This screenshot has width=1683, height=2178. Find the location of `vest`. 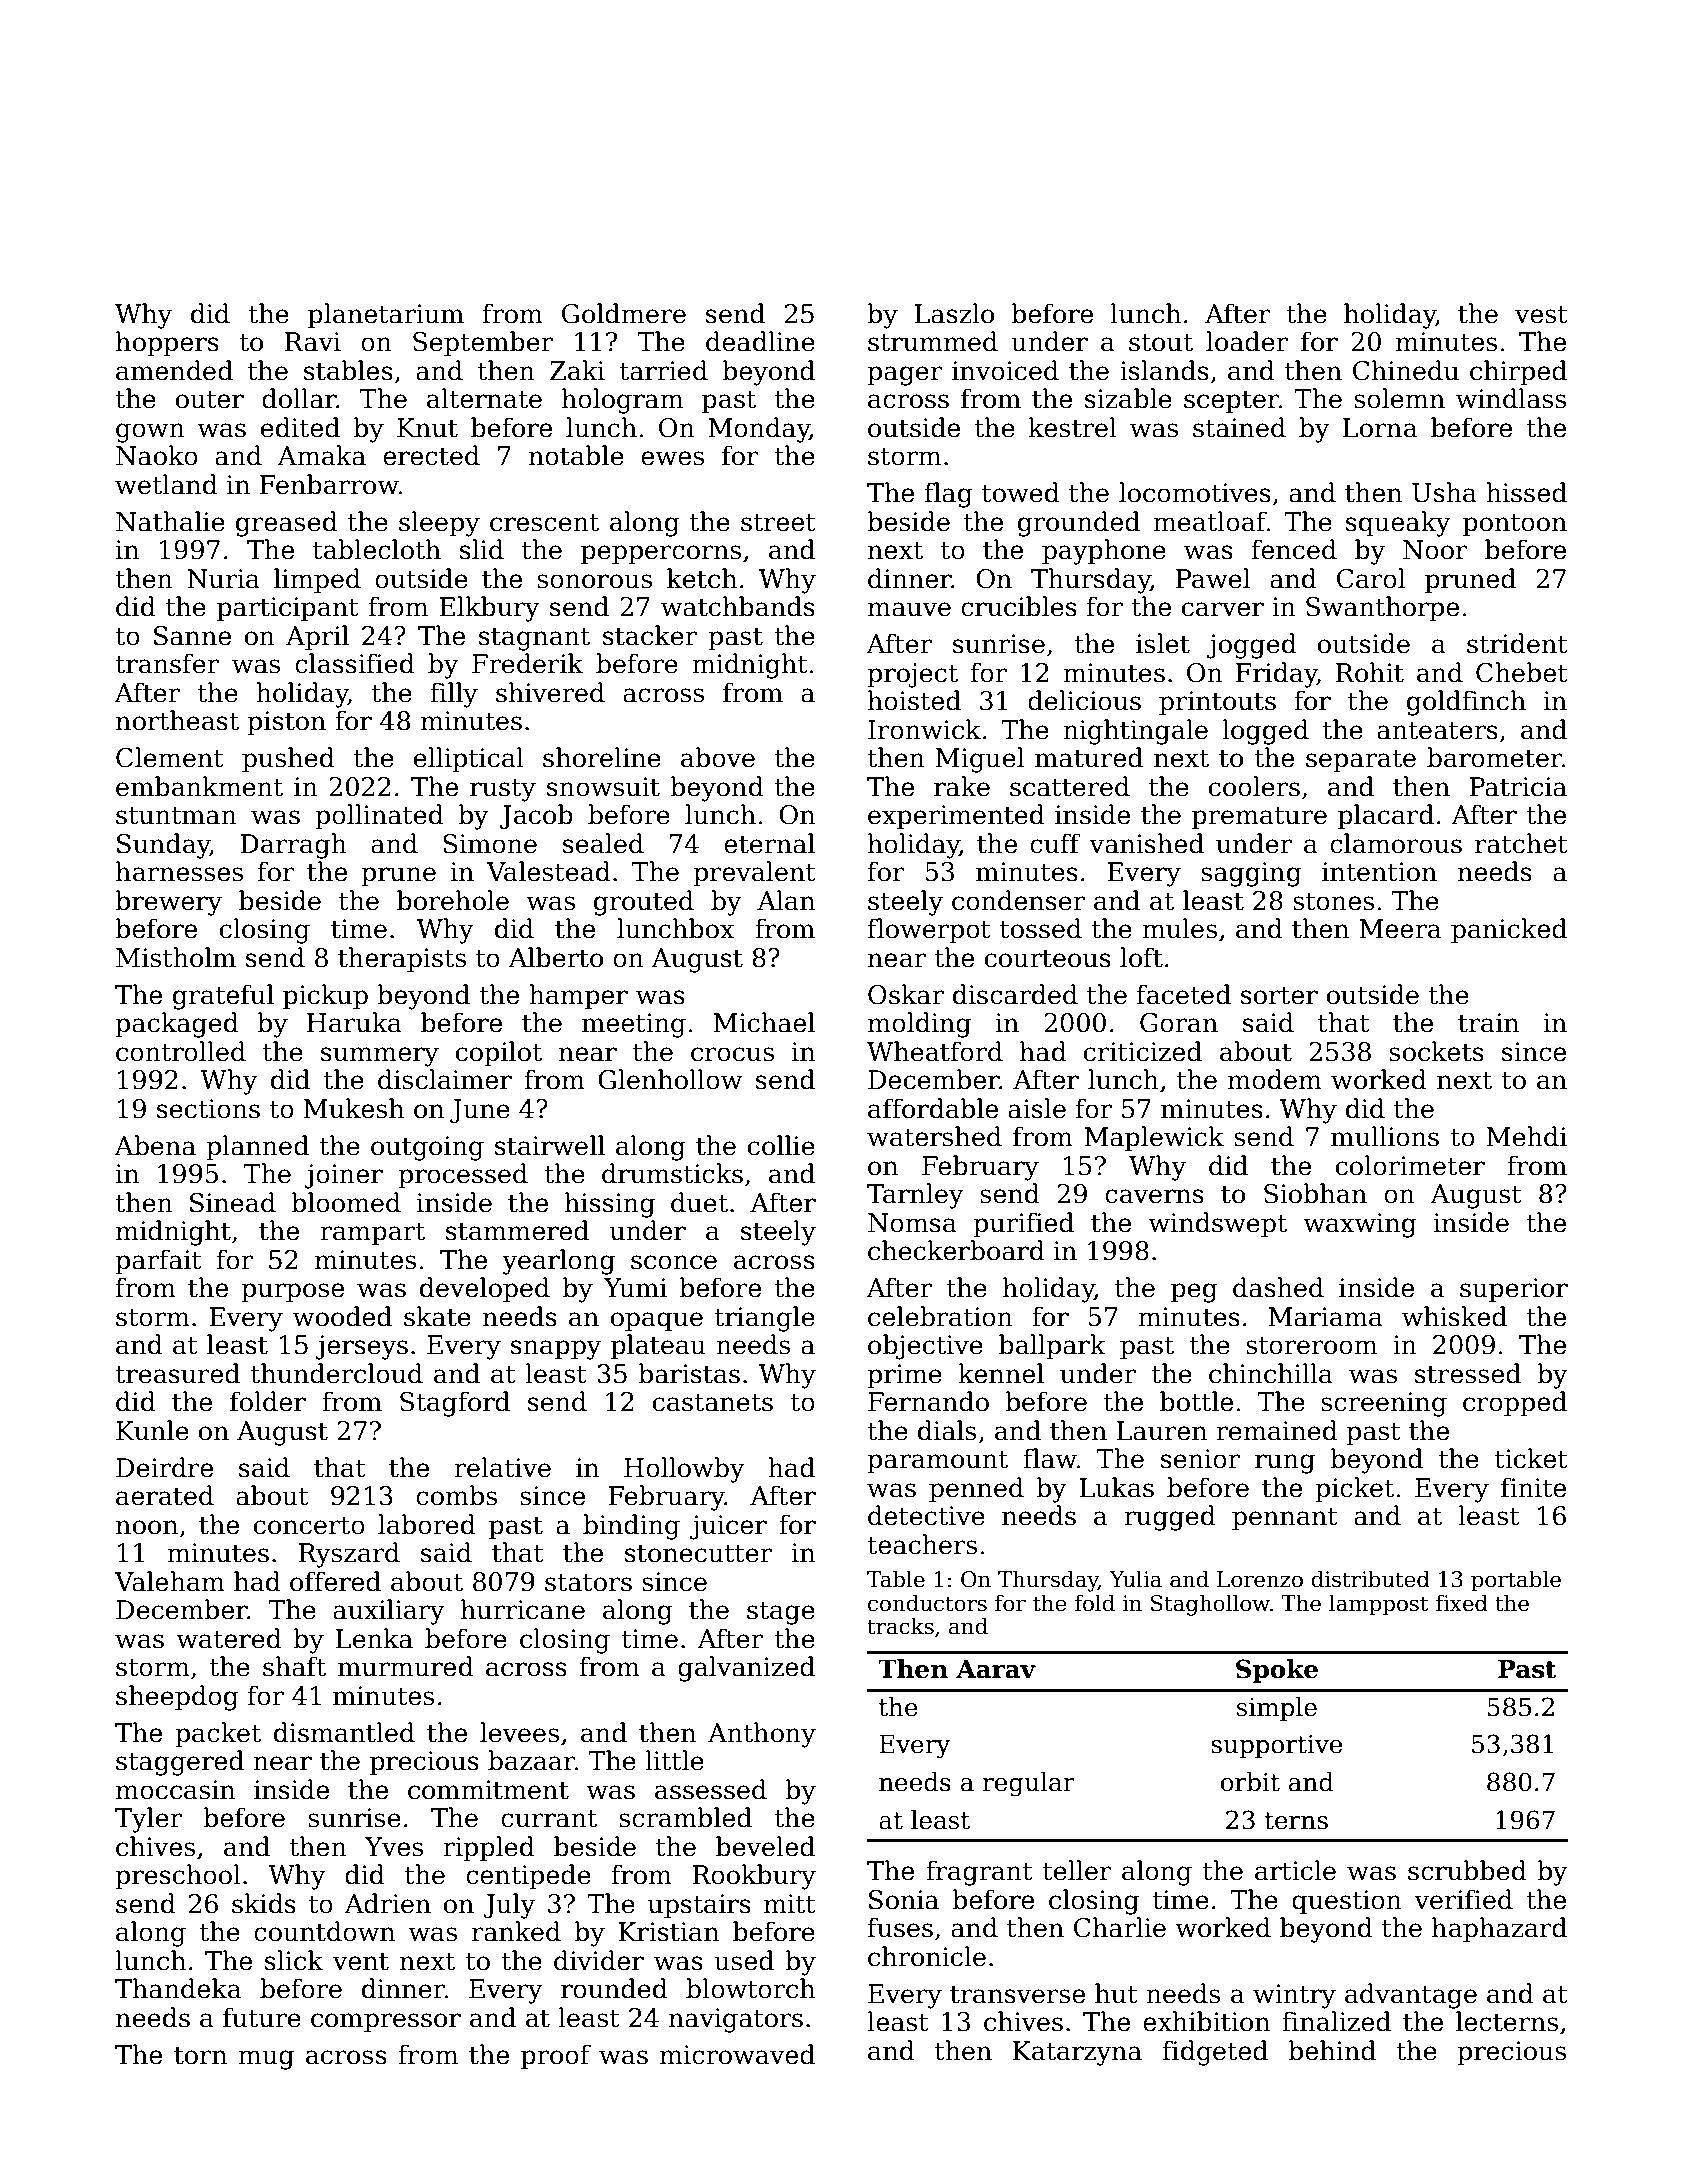

vest is located at coordinates (1541, 315).
